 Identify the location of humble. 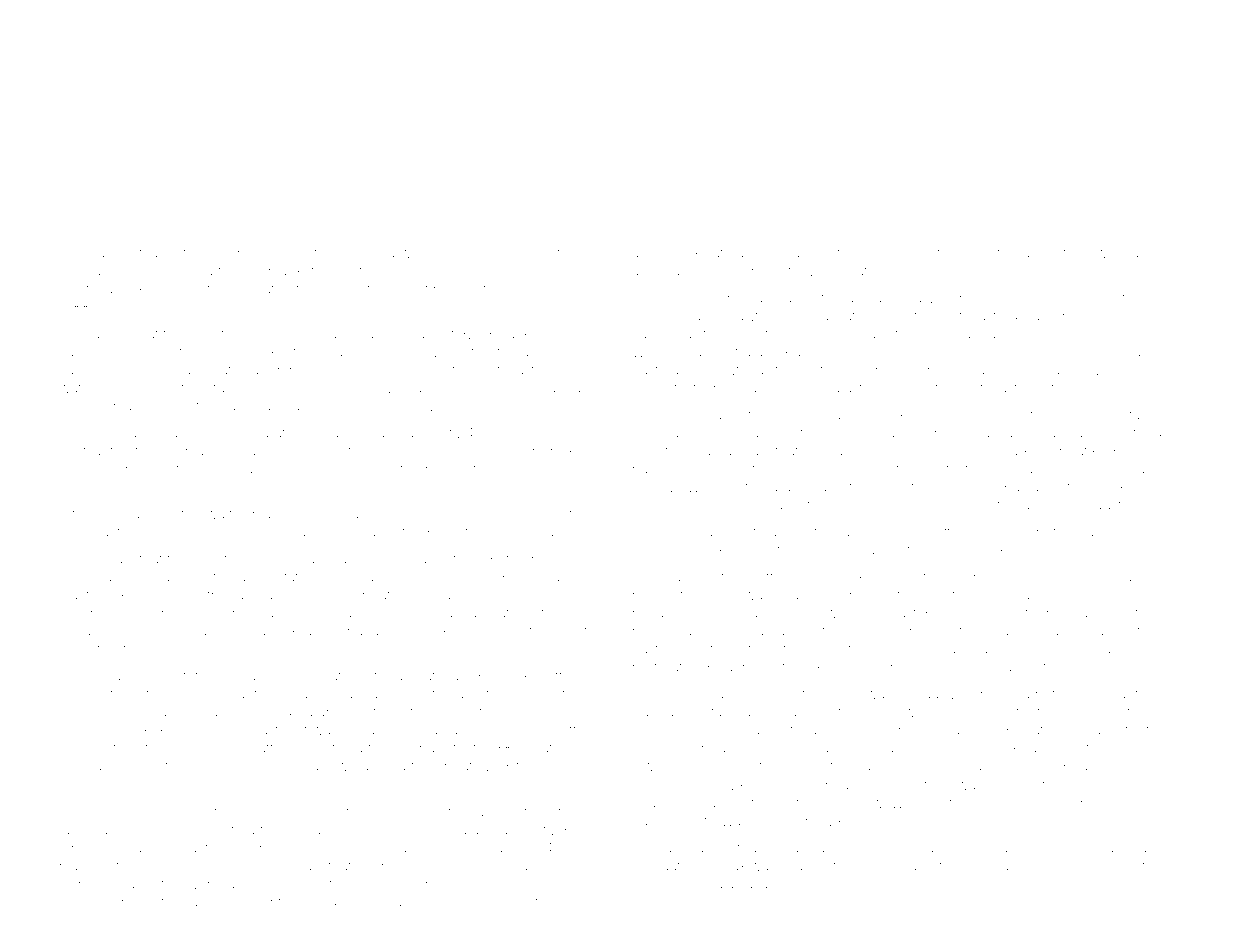
(870, 370).
